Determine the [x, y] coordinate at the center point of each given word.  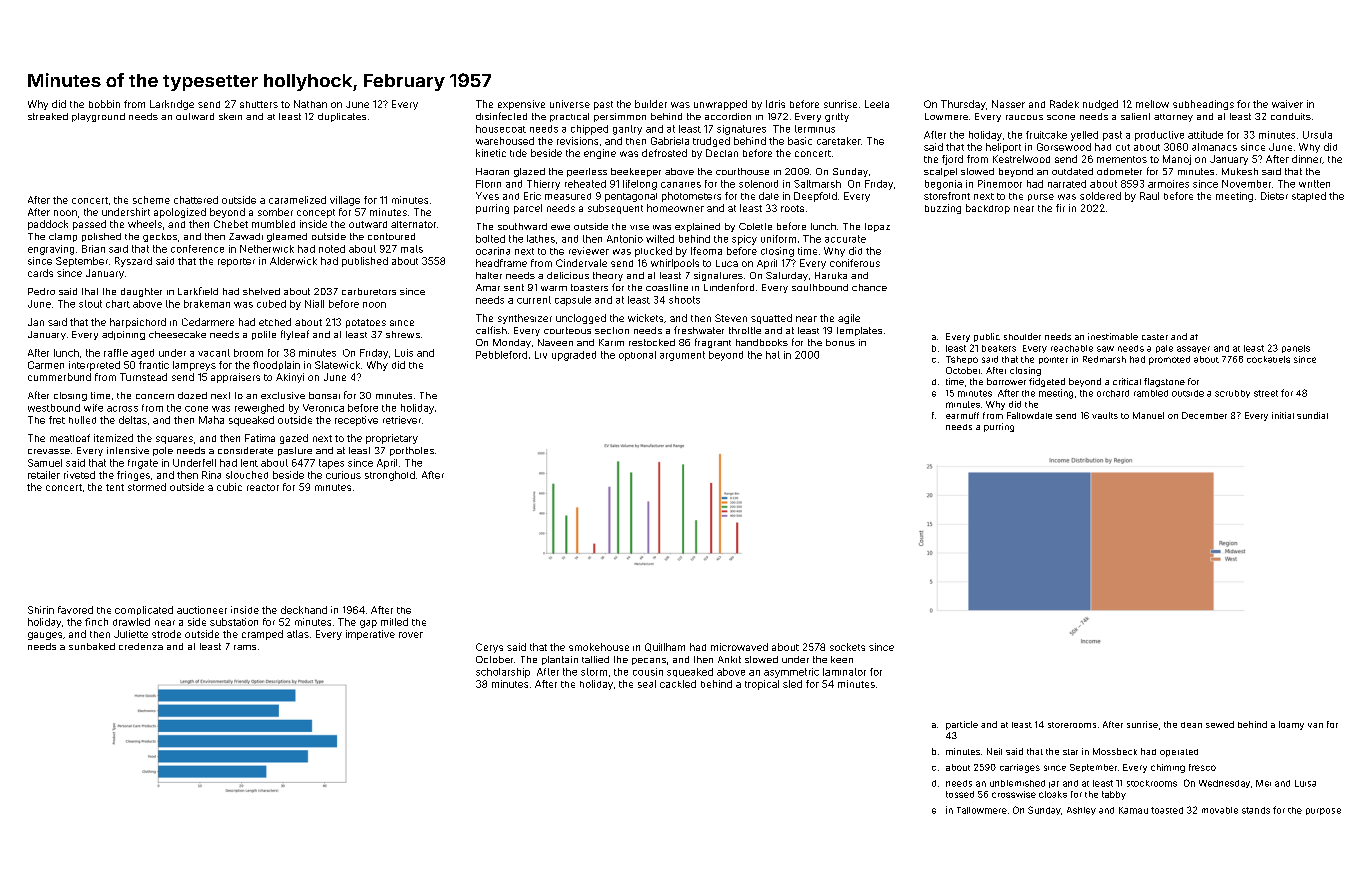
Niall [314, 304]
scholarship [503, 673]
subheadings [1203, 105]
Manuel [1148, 415]
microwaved [739, 647]
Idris [775, 104]
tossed [960, 794]
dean [1191, 725]
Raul [1149, 196]
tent [115, 487]
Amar [488, 287]
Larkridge [172, 105]
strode [166, 634]
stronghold [390, 476]
